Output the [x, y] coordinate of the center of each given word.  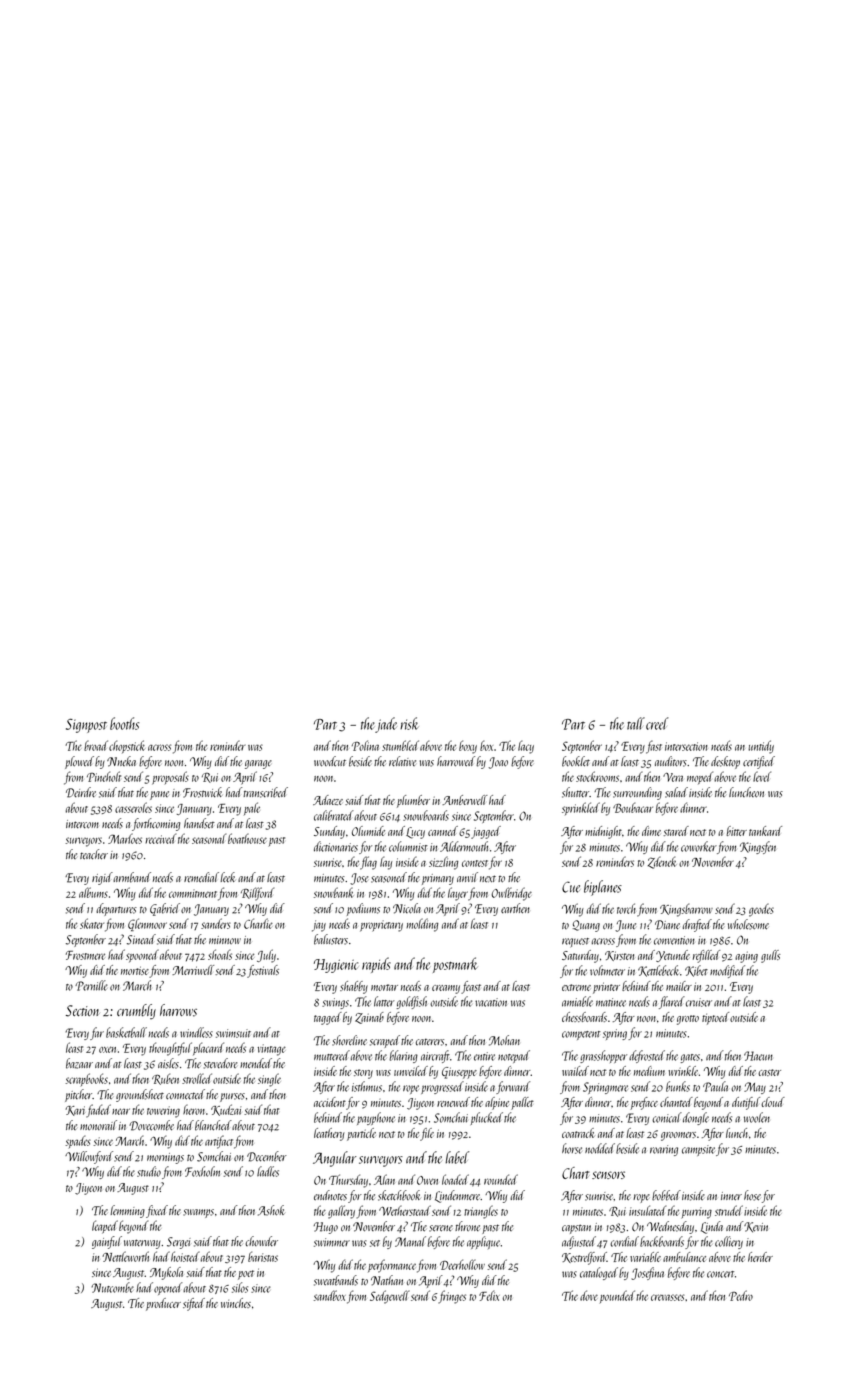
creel [657, 723]
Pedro [741, 1295]
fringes [452, 1297]
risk [409, 723]
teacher [94, 854]
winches [236, 1303]
